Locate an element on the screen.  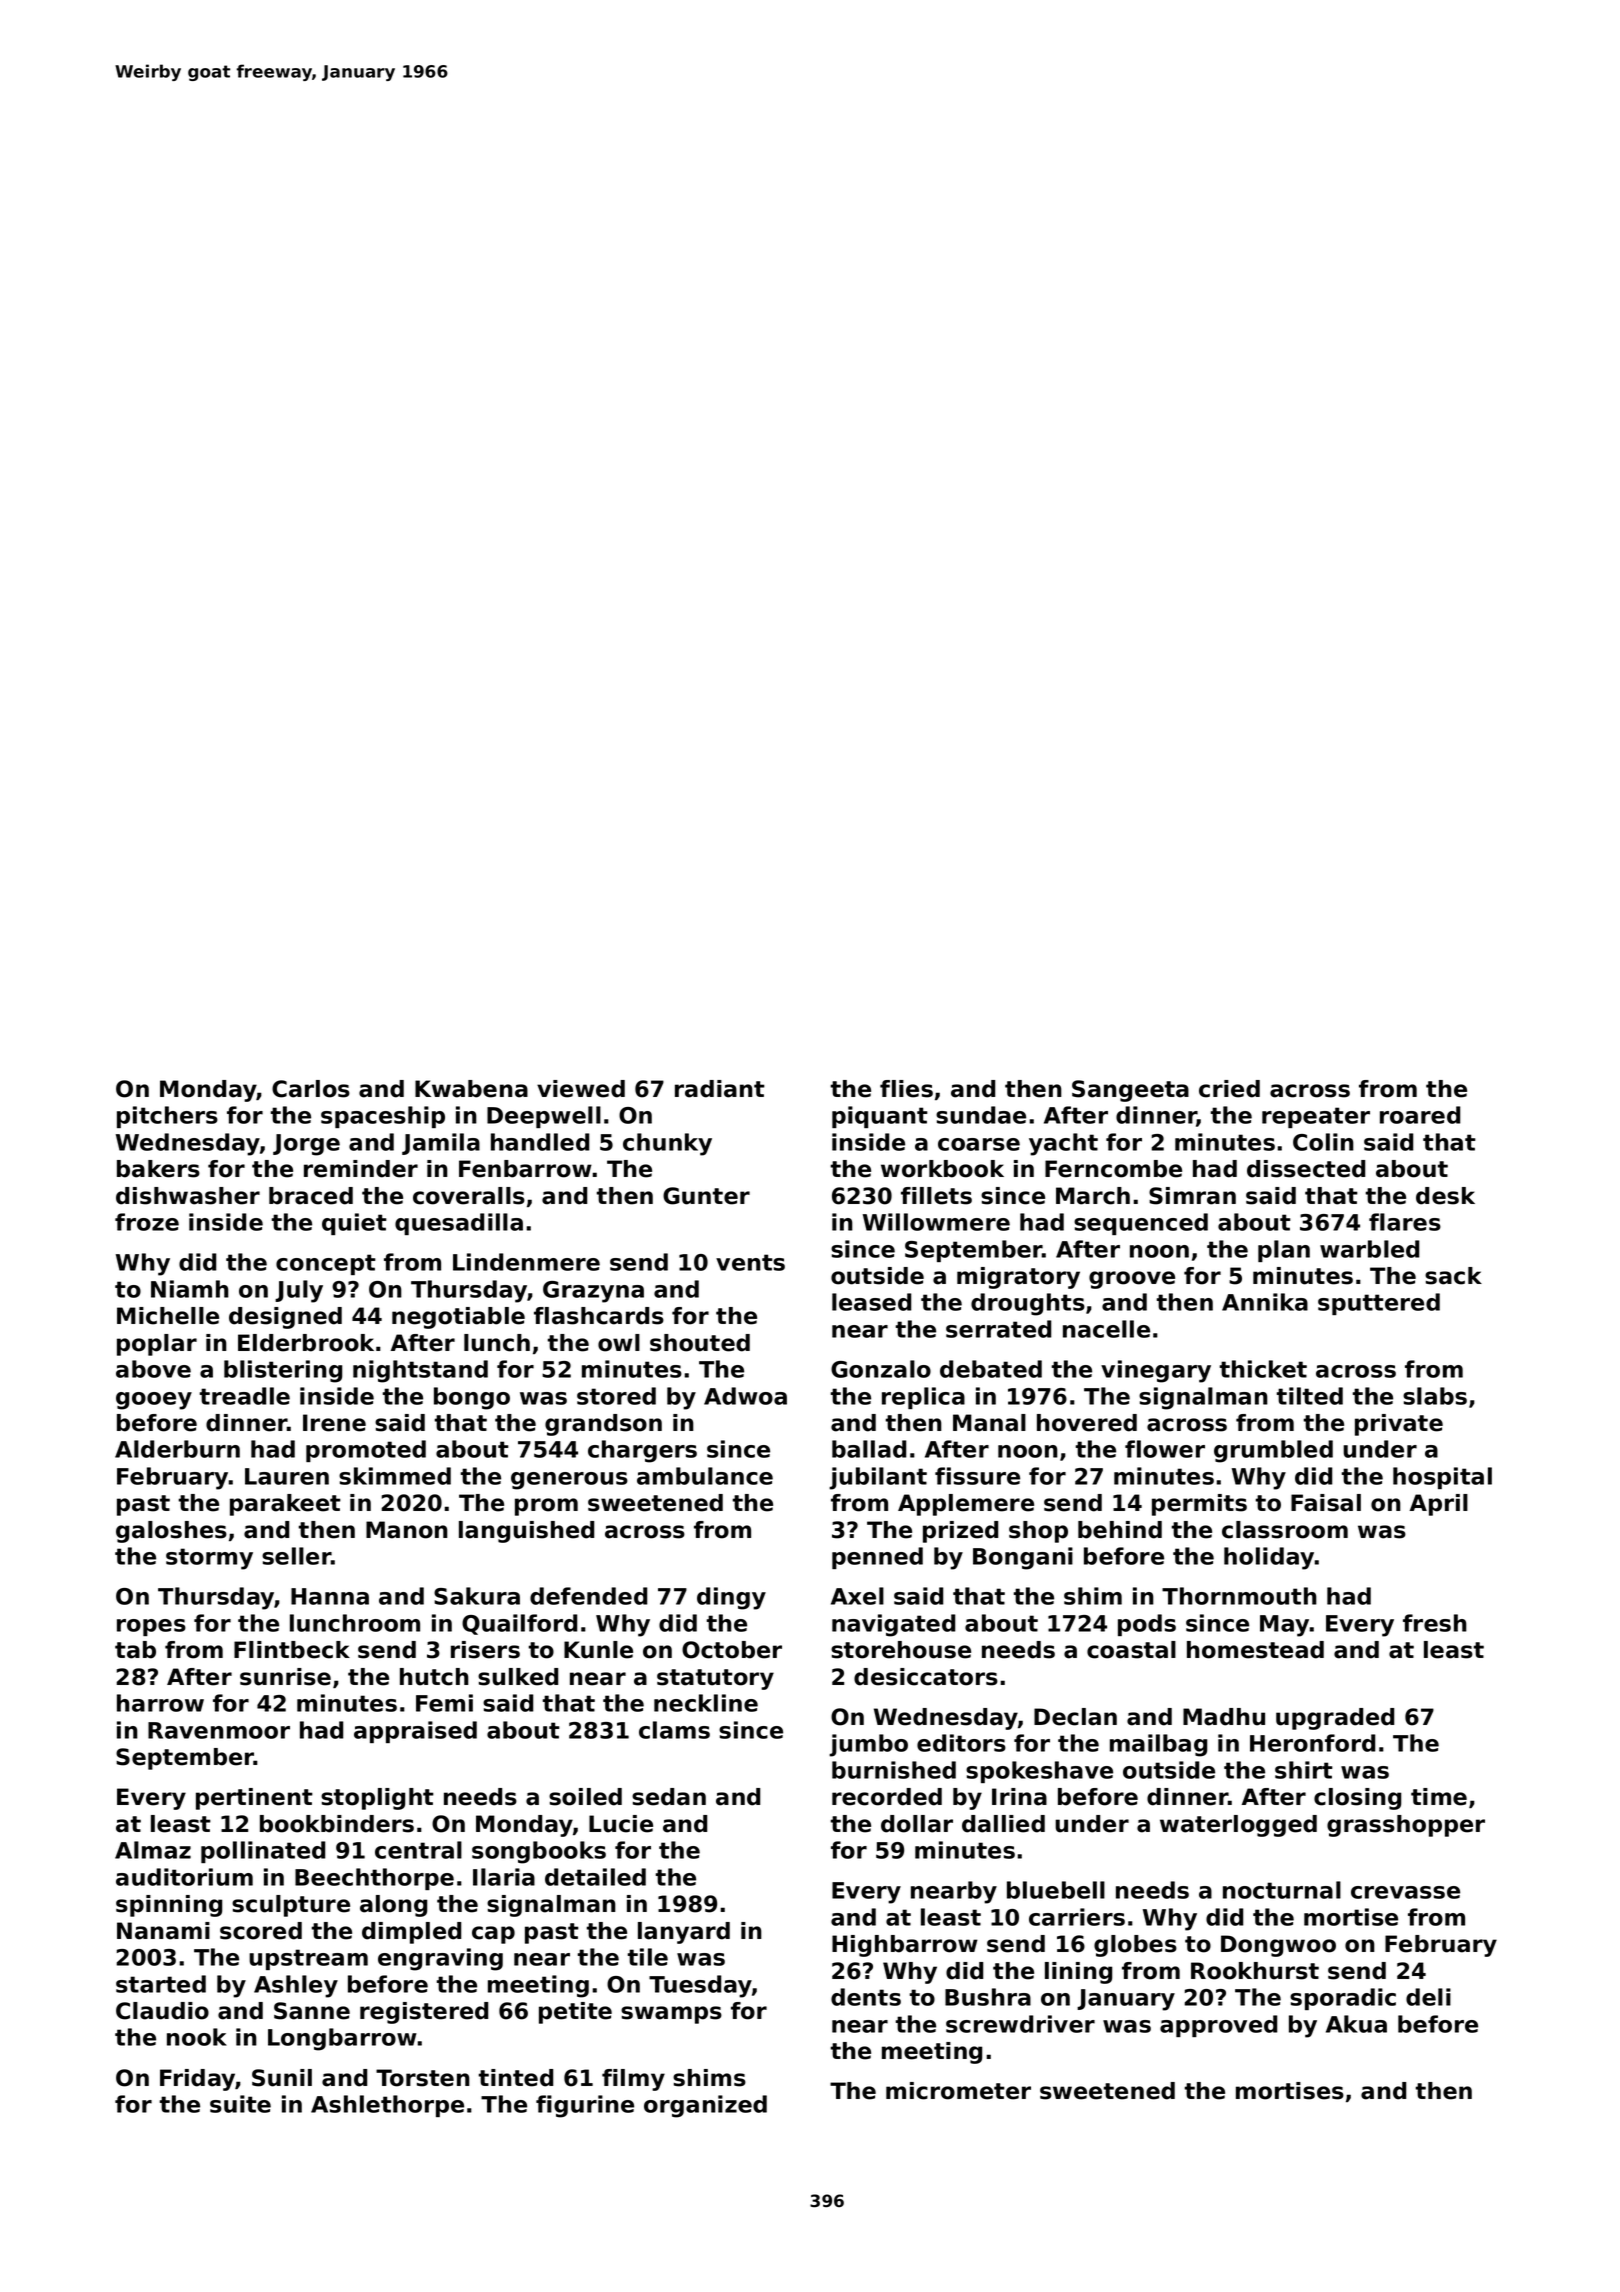
upgraded is located at coordinates (1335, 1719).
